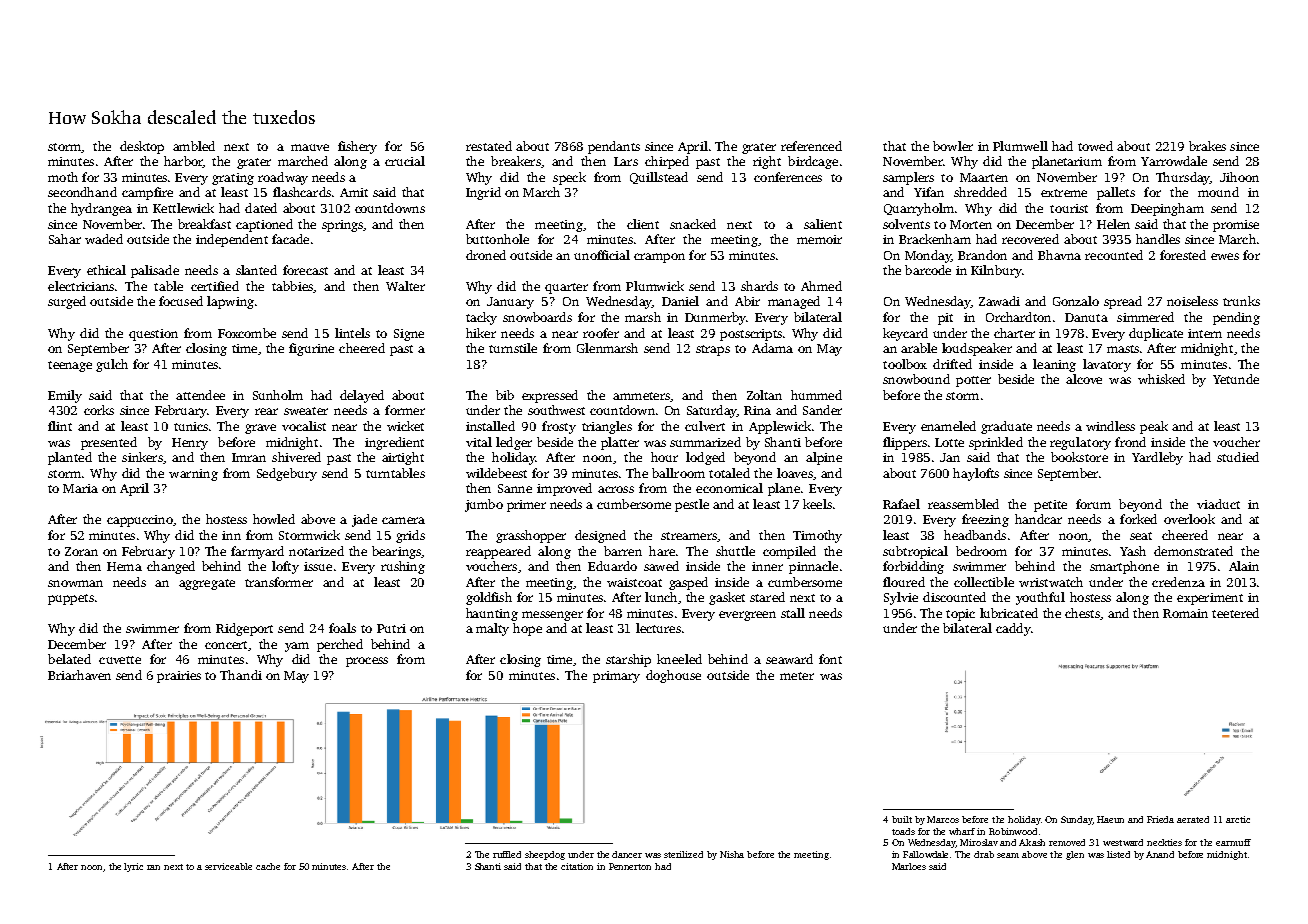 The height and width of the screenshot is (924, 1308). Describe the element at coordinates (497, 239) in the screenshot. I see `buttonhole` at that location.
